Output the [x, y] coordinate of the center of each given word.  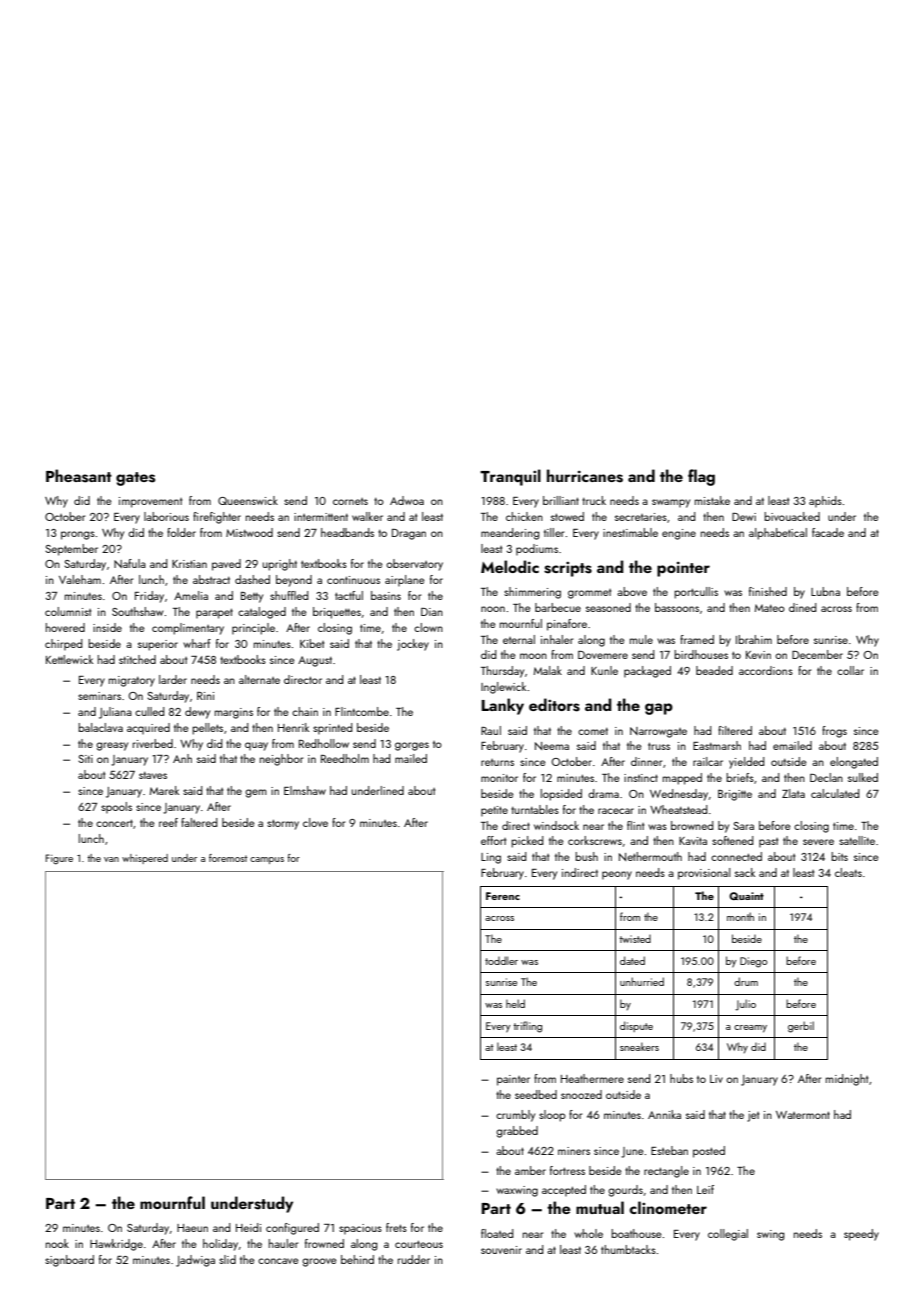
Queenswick [248, 500]
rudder [414, 1259]
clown [428, 627]
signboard [69, 1261]
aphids [825, 502]
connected [736, 856]
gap [659, 709]
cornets [350, 501]
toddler [501, 960]
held [515, 1003]
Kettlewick [69, 659]
